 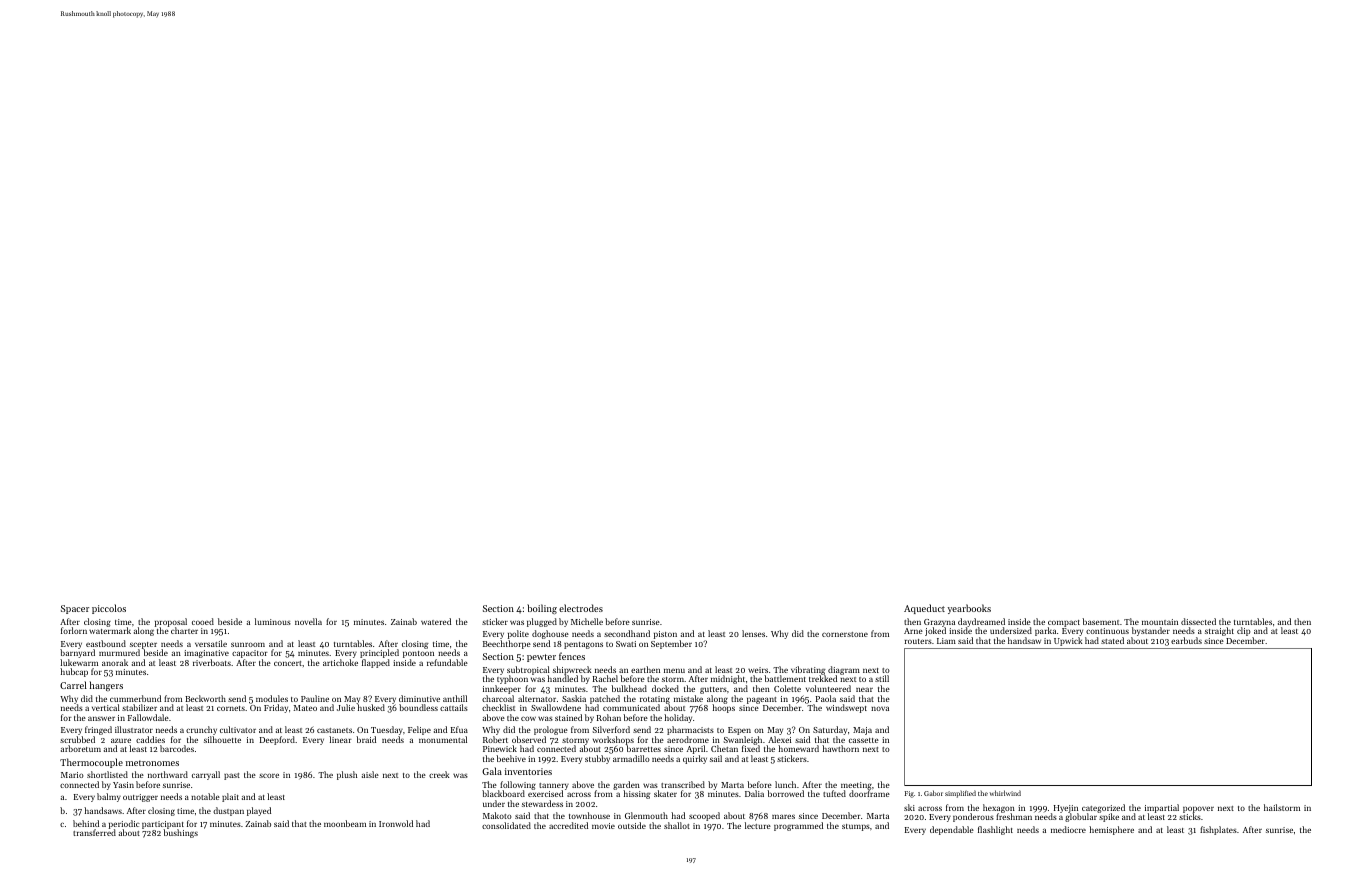 I want to click on Aqueduct, so click(x=924, y=609).
